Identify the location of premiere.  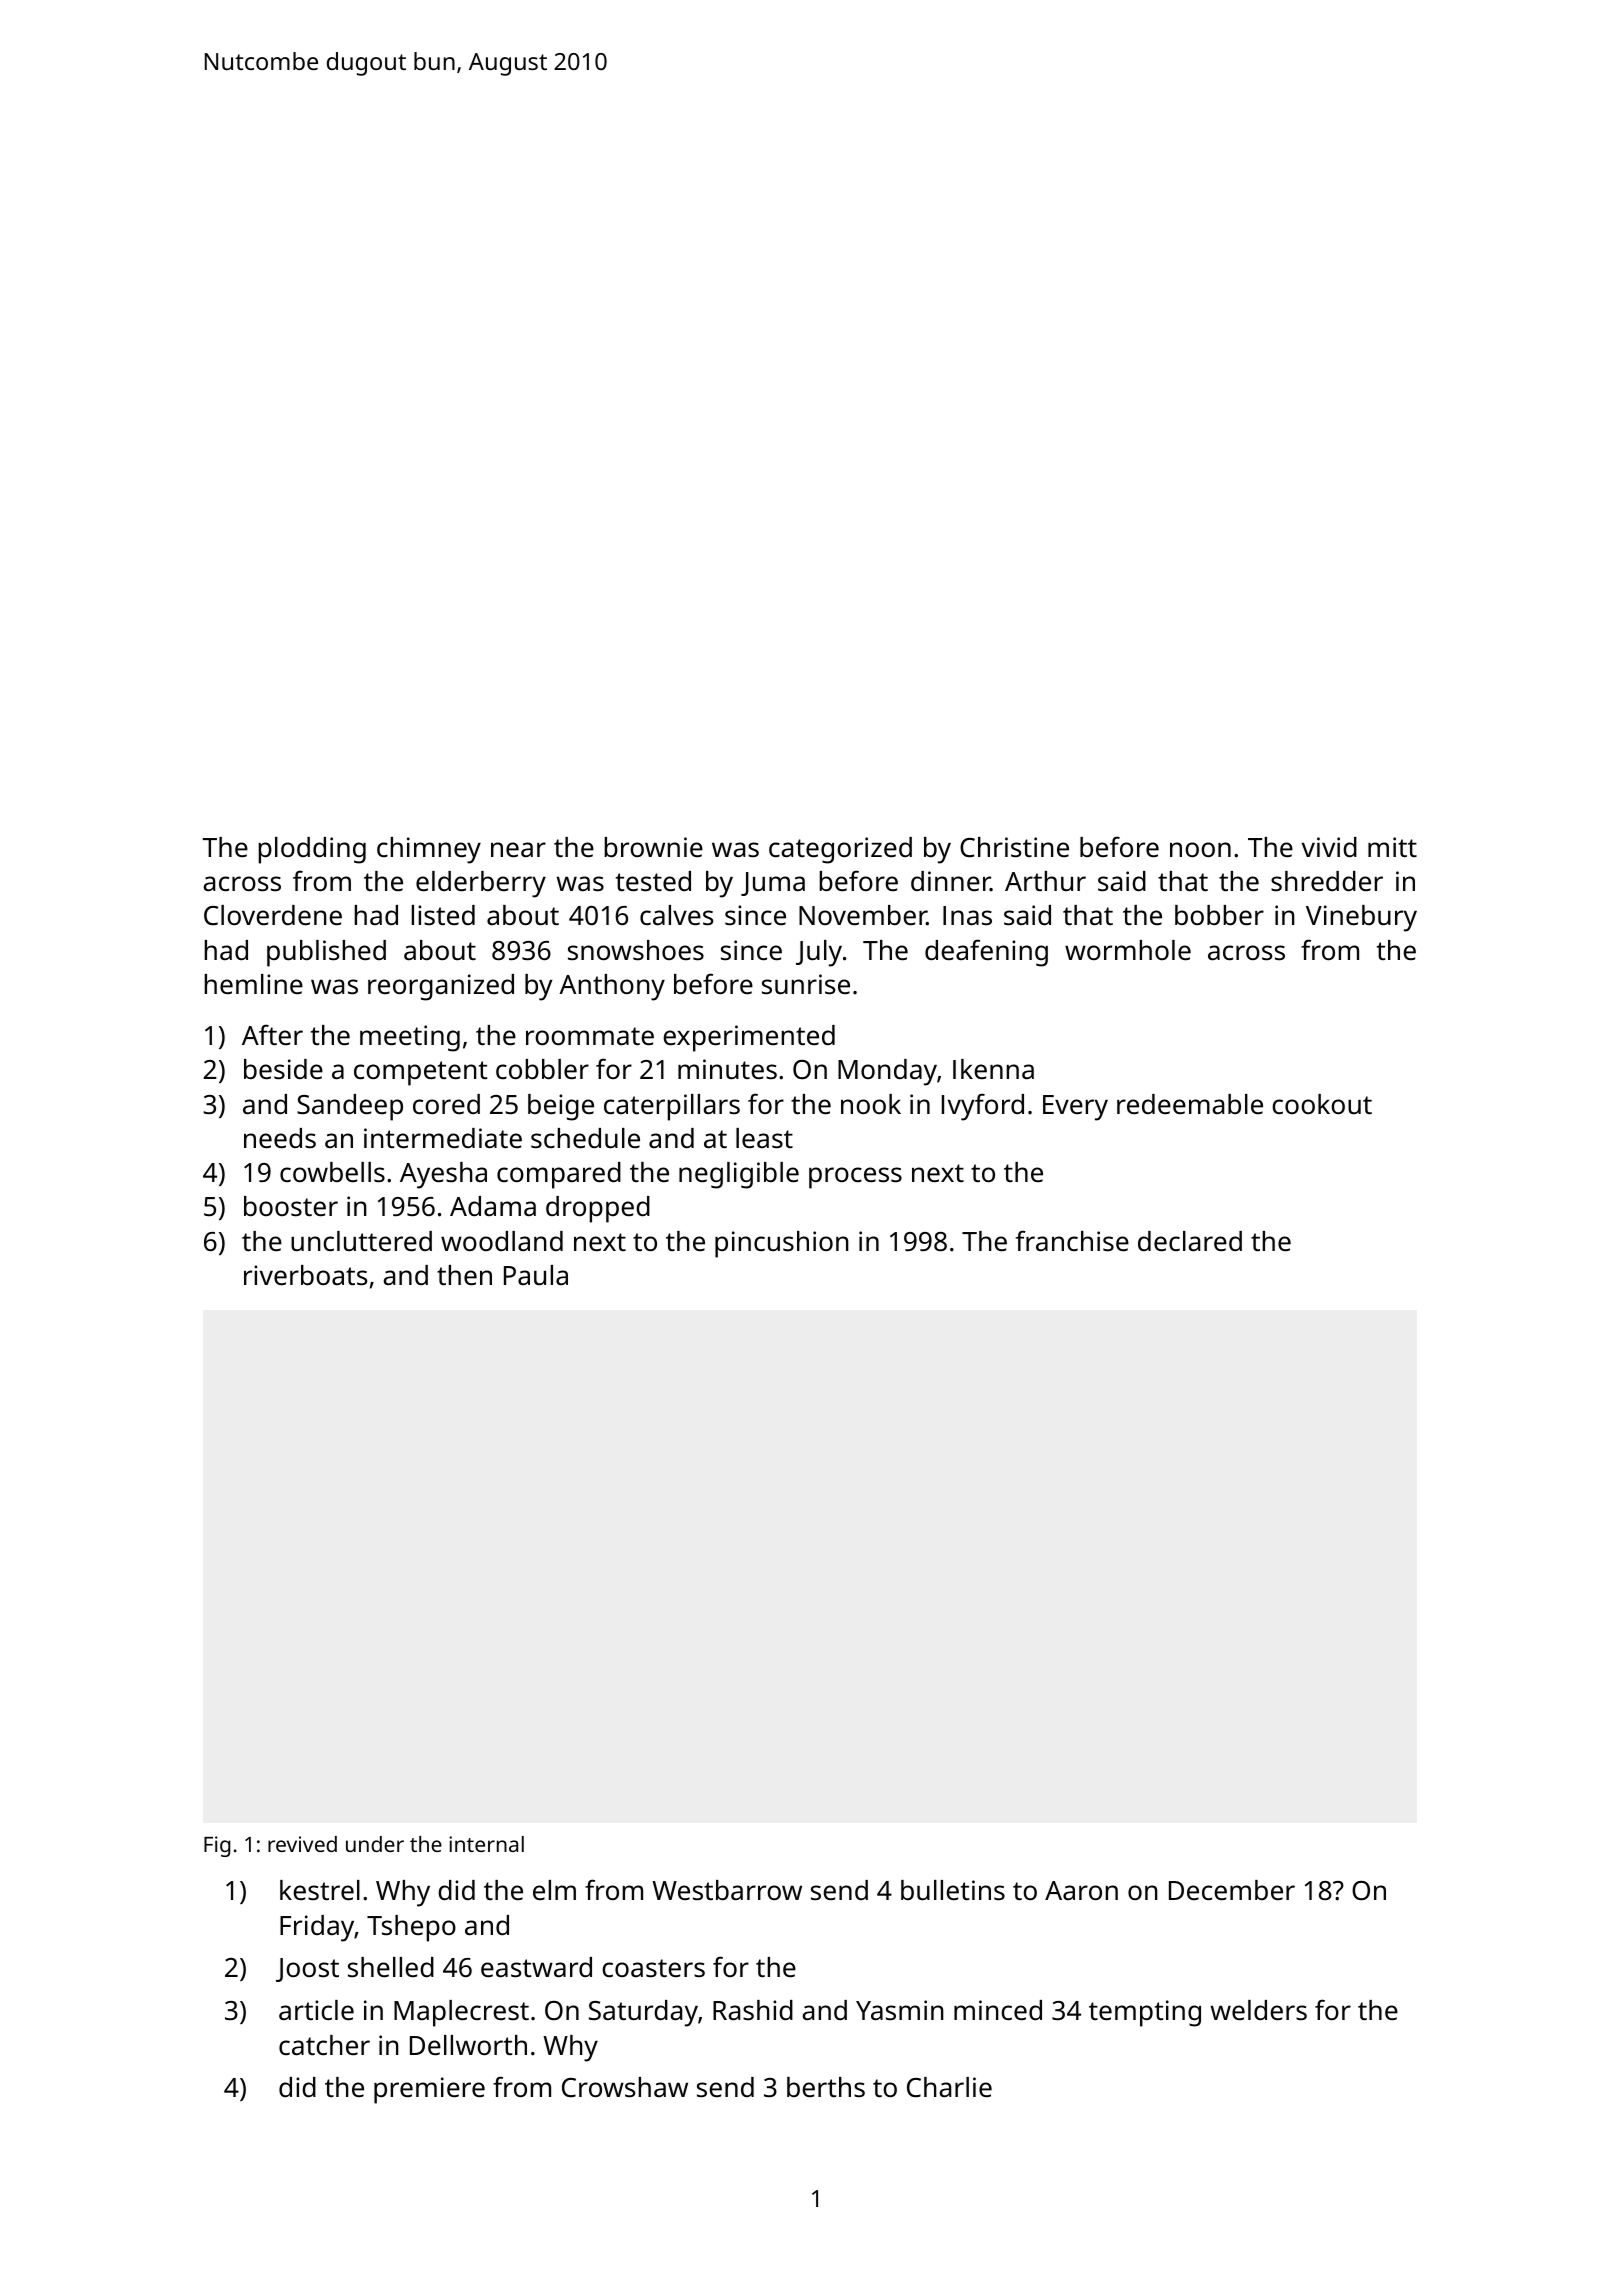
(429, 2090).
